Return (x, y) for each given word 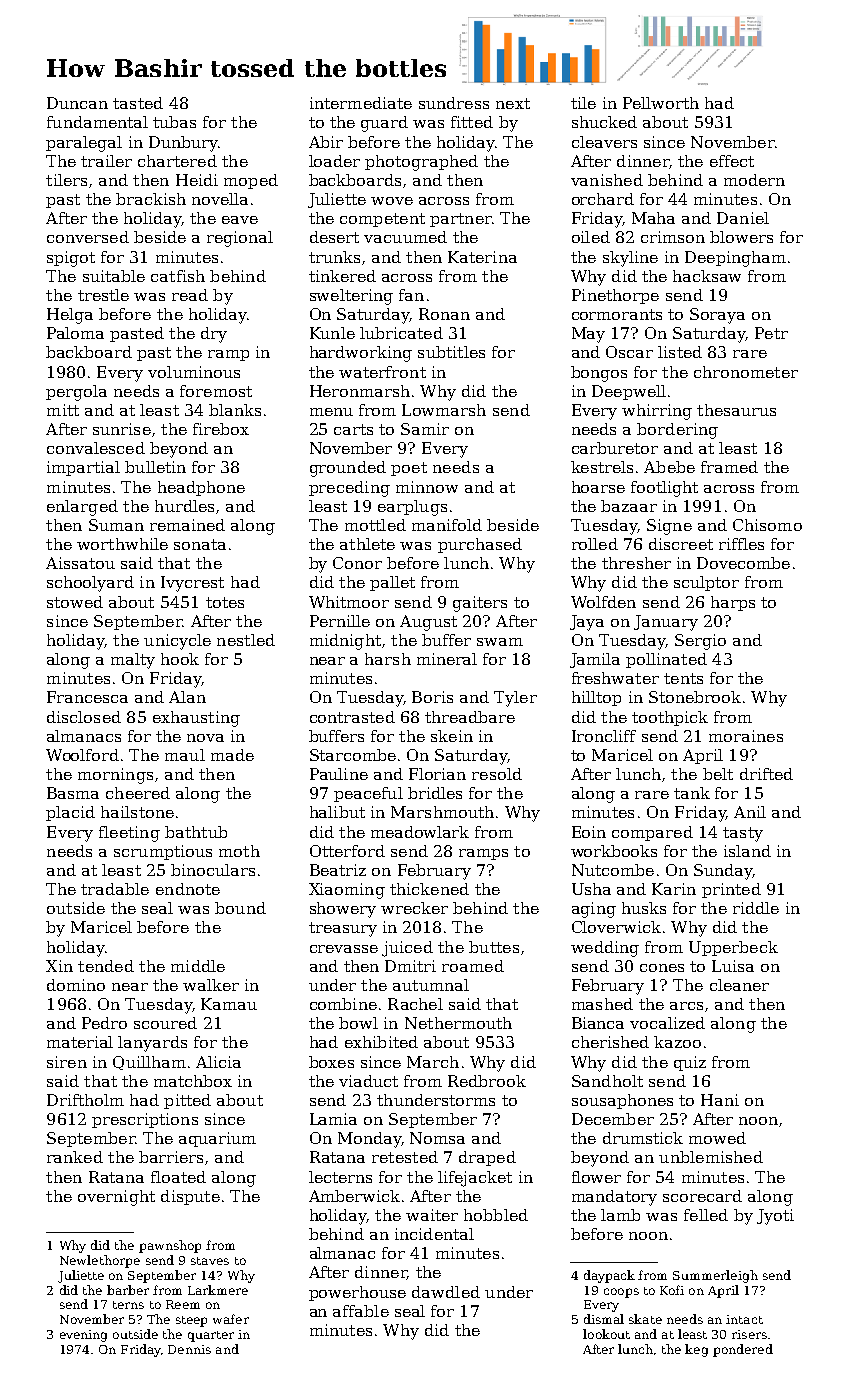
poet (409, 469)
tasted (138, 103)
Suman (116, 525)
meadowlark (420, 832)
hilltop (596, 698)
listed (680, 352)
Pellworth (661, 103)
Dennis (189, 1349)
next (513, 103)
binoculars (213, 870)
